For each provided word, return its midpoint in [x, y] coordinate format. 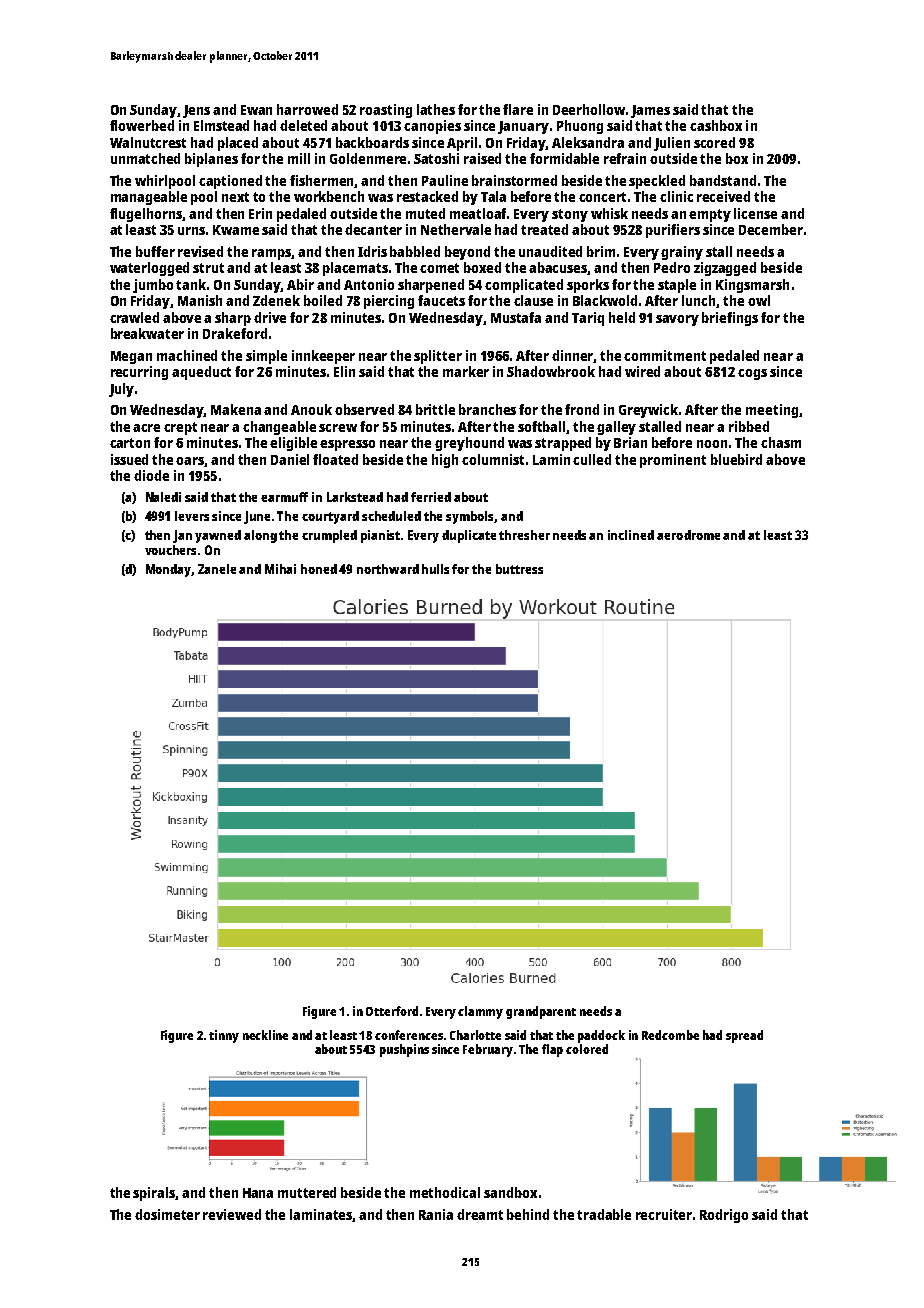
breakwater [147, 333]
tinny [224, 1036]
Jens [196, 111]
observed [364, 409]
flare [518, 109]
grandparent [541, 1012]
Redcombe [670, 1035]
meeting [772, 411]
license [755, 213]
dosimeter [167, 1214]
